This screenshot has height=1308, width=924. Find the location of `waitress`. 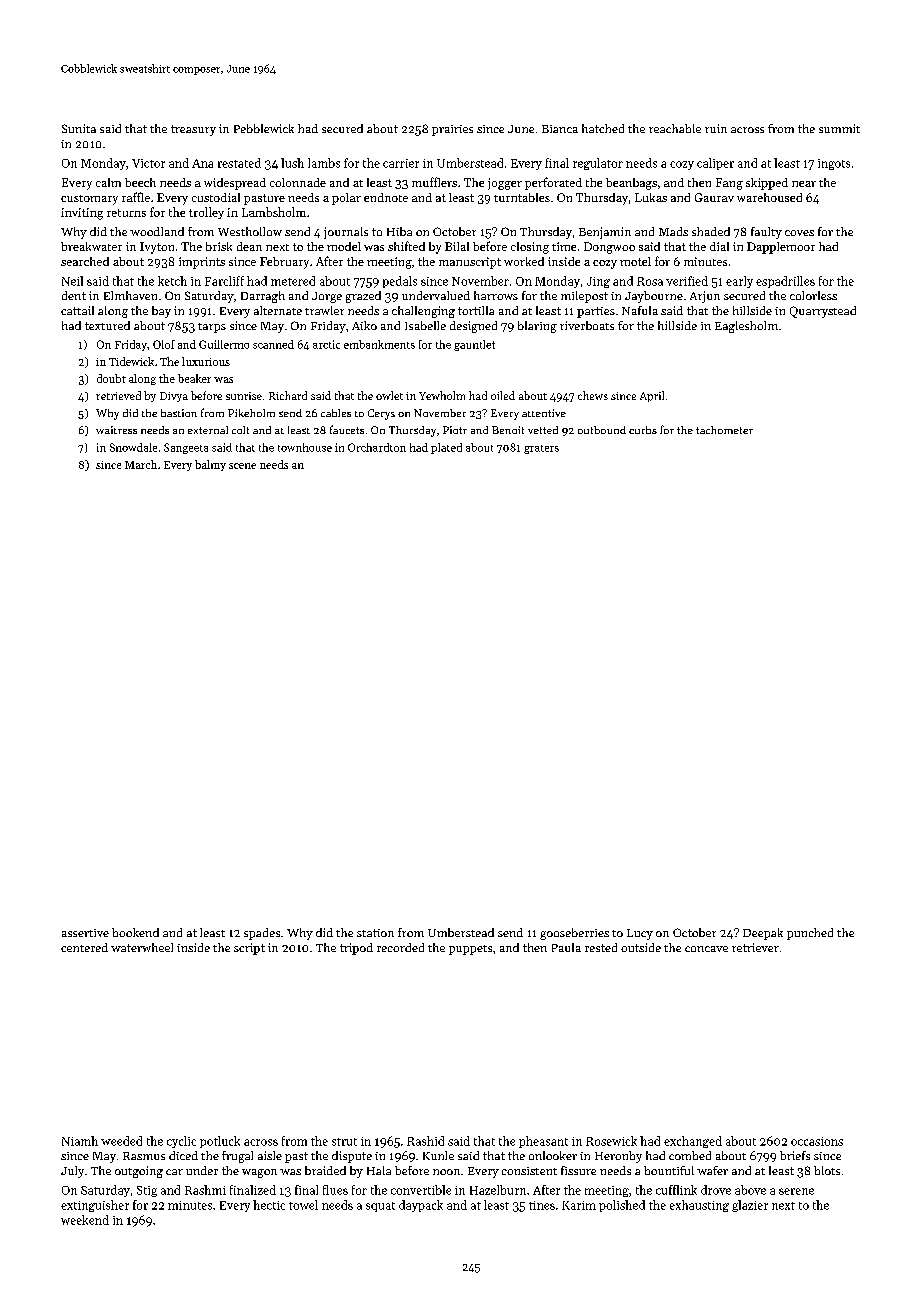

waitress is located at coordinates (116, 430).
